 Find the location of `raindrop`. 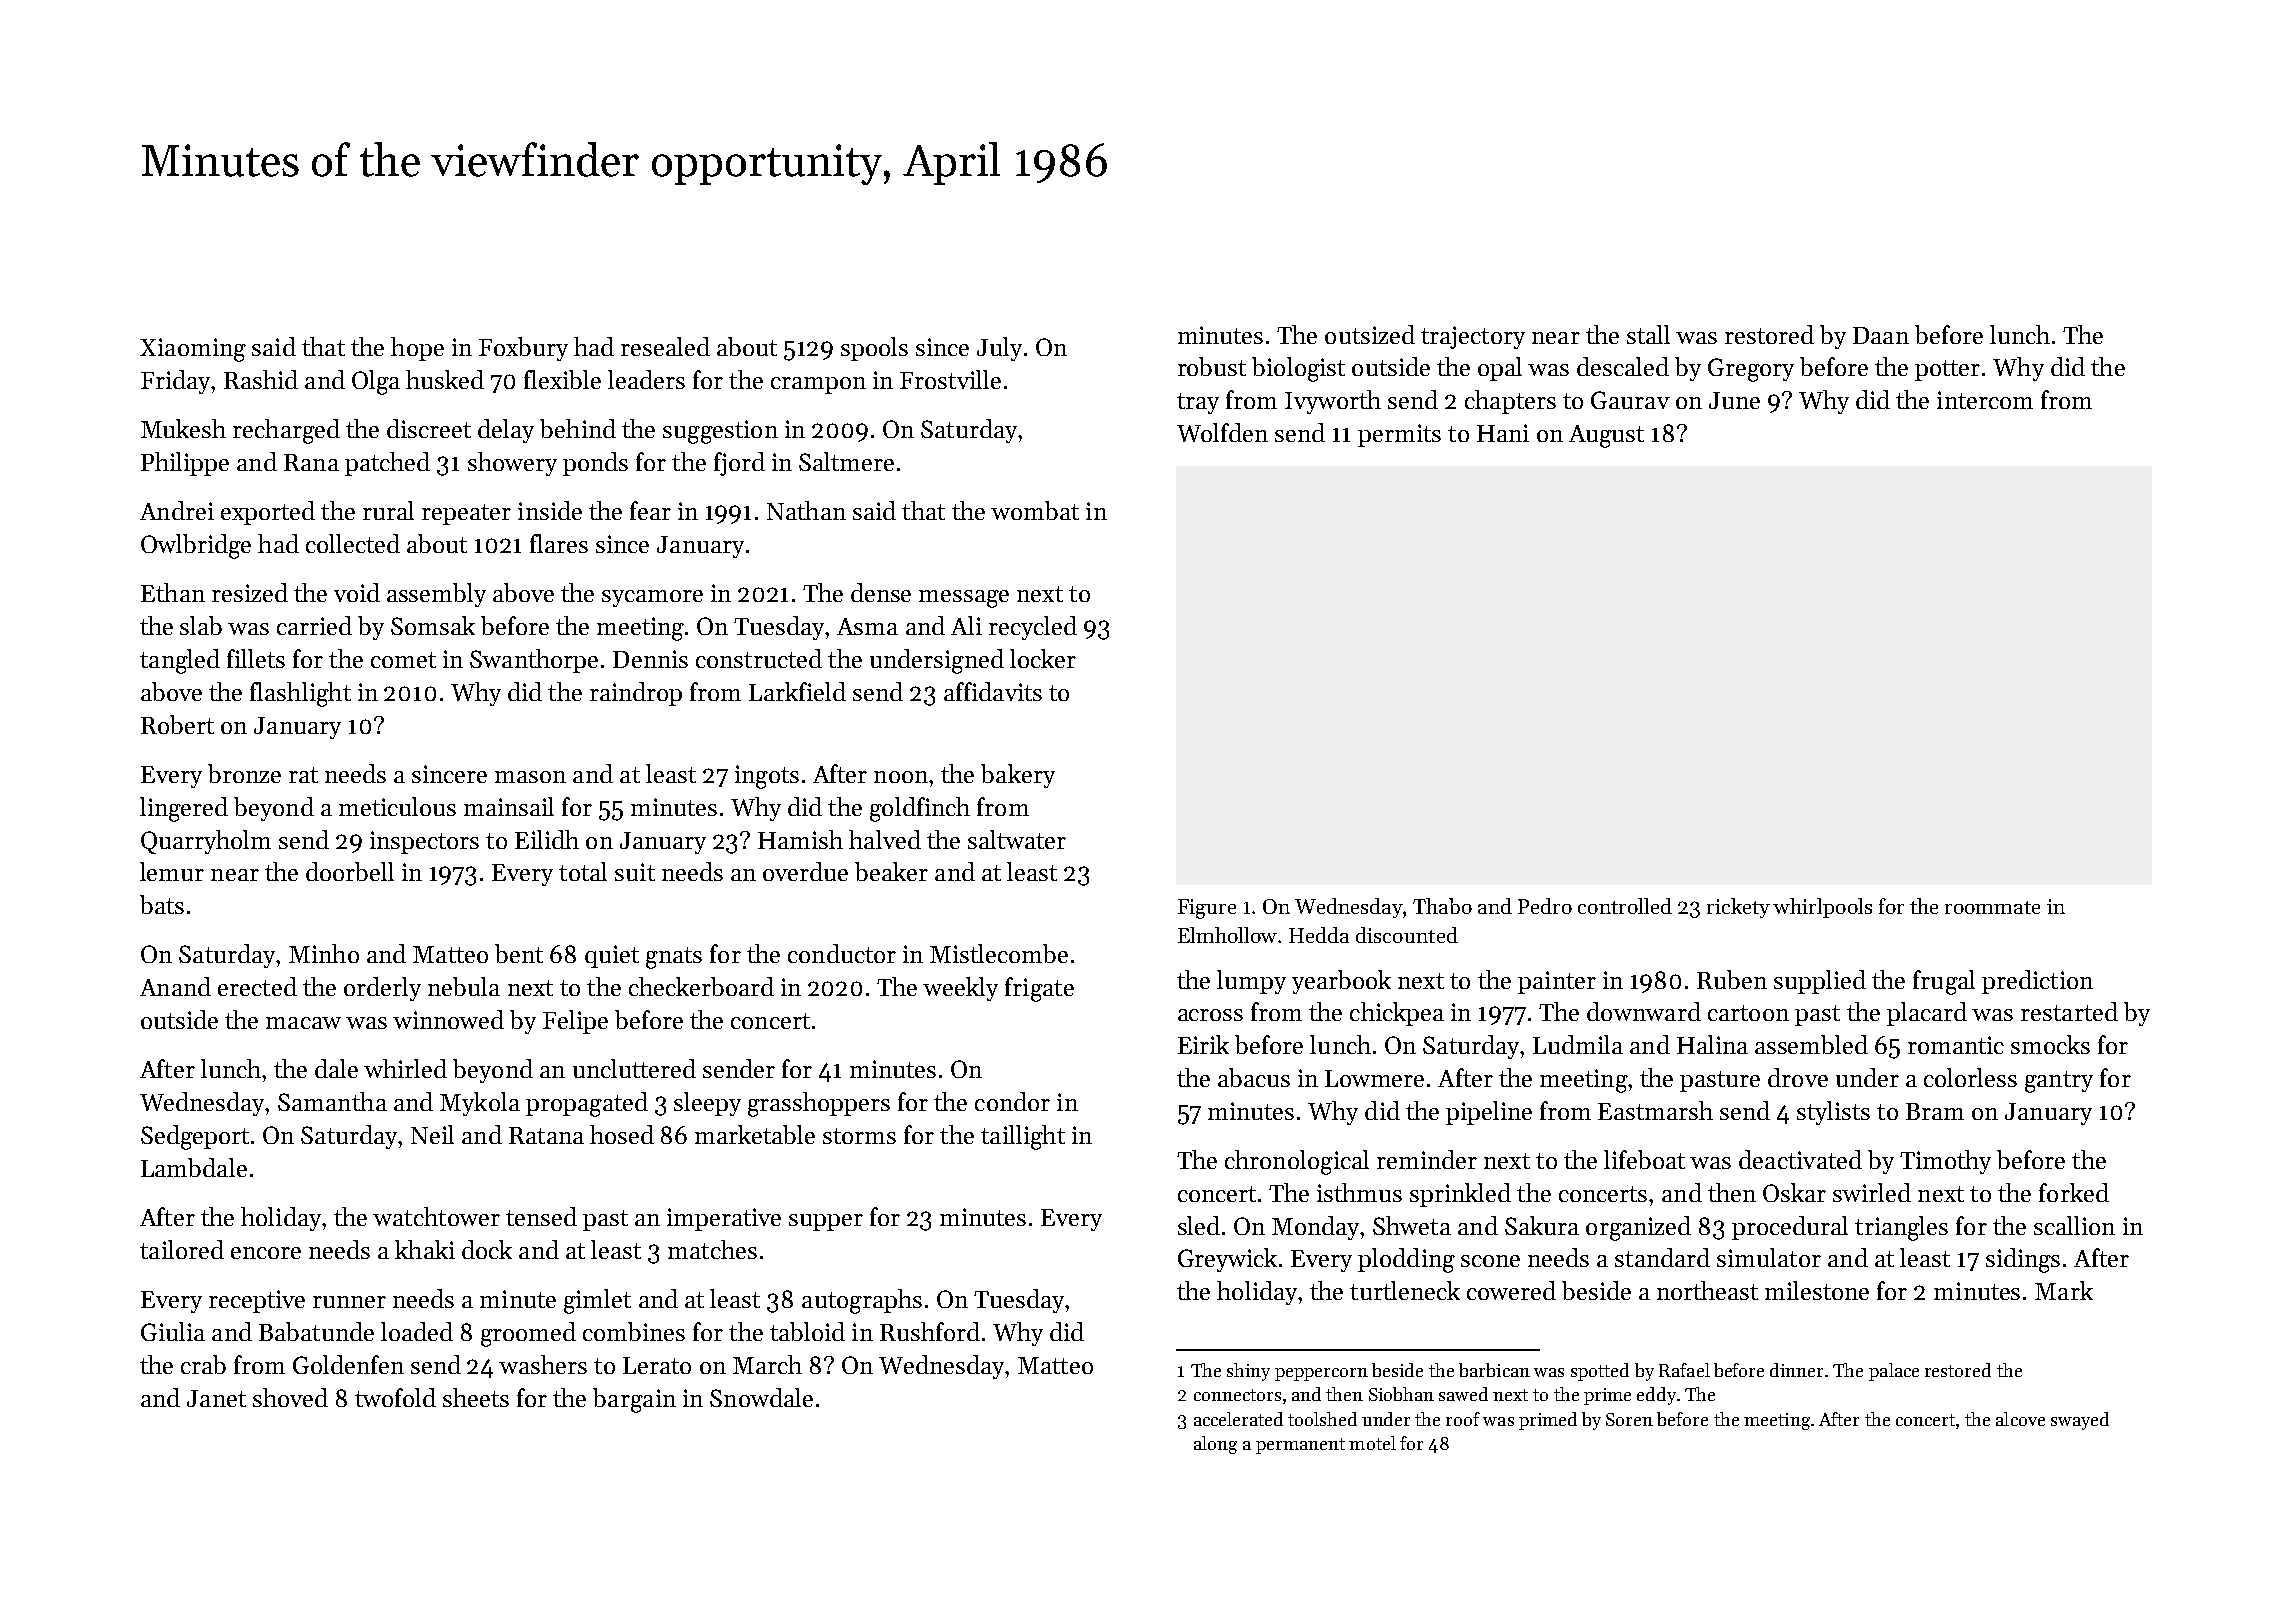

raindrop is located at coordinates (636, 694).
